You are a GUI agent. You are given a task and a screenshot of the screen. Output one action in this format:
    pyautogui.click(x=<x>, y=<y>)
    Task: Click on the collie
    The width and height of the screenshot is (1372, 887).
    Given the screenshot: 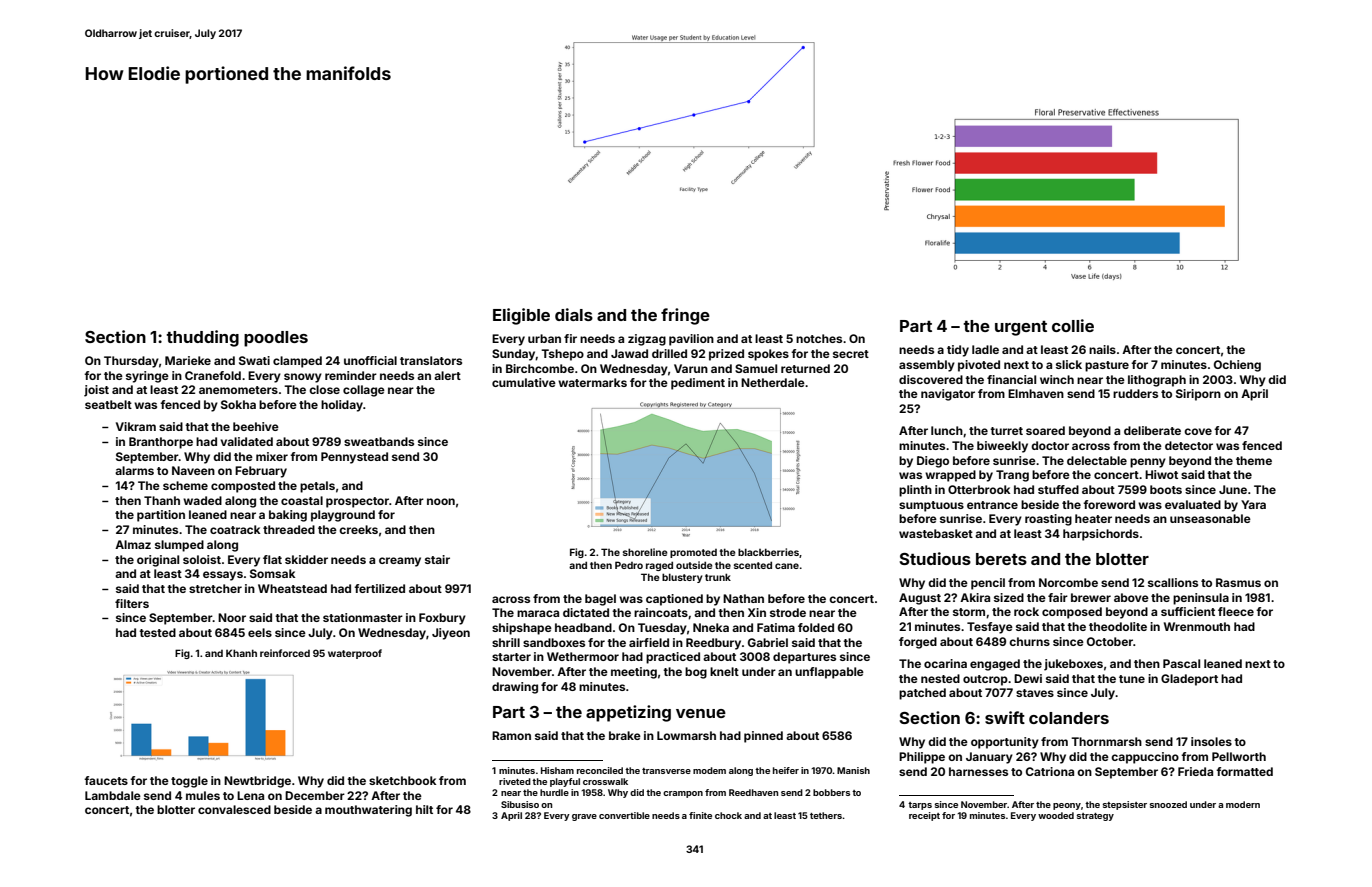 What is the action you would take?
    pyautogui.click(x=1073, y=325)
